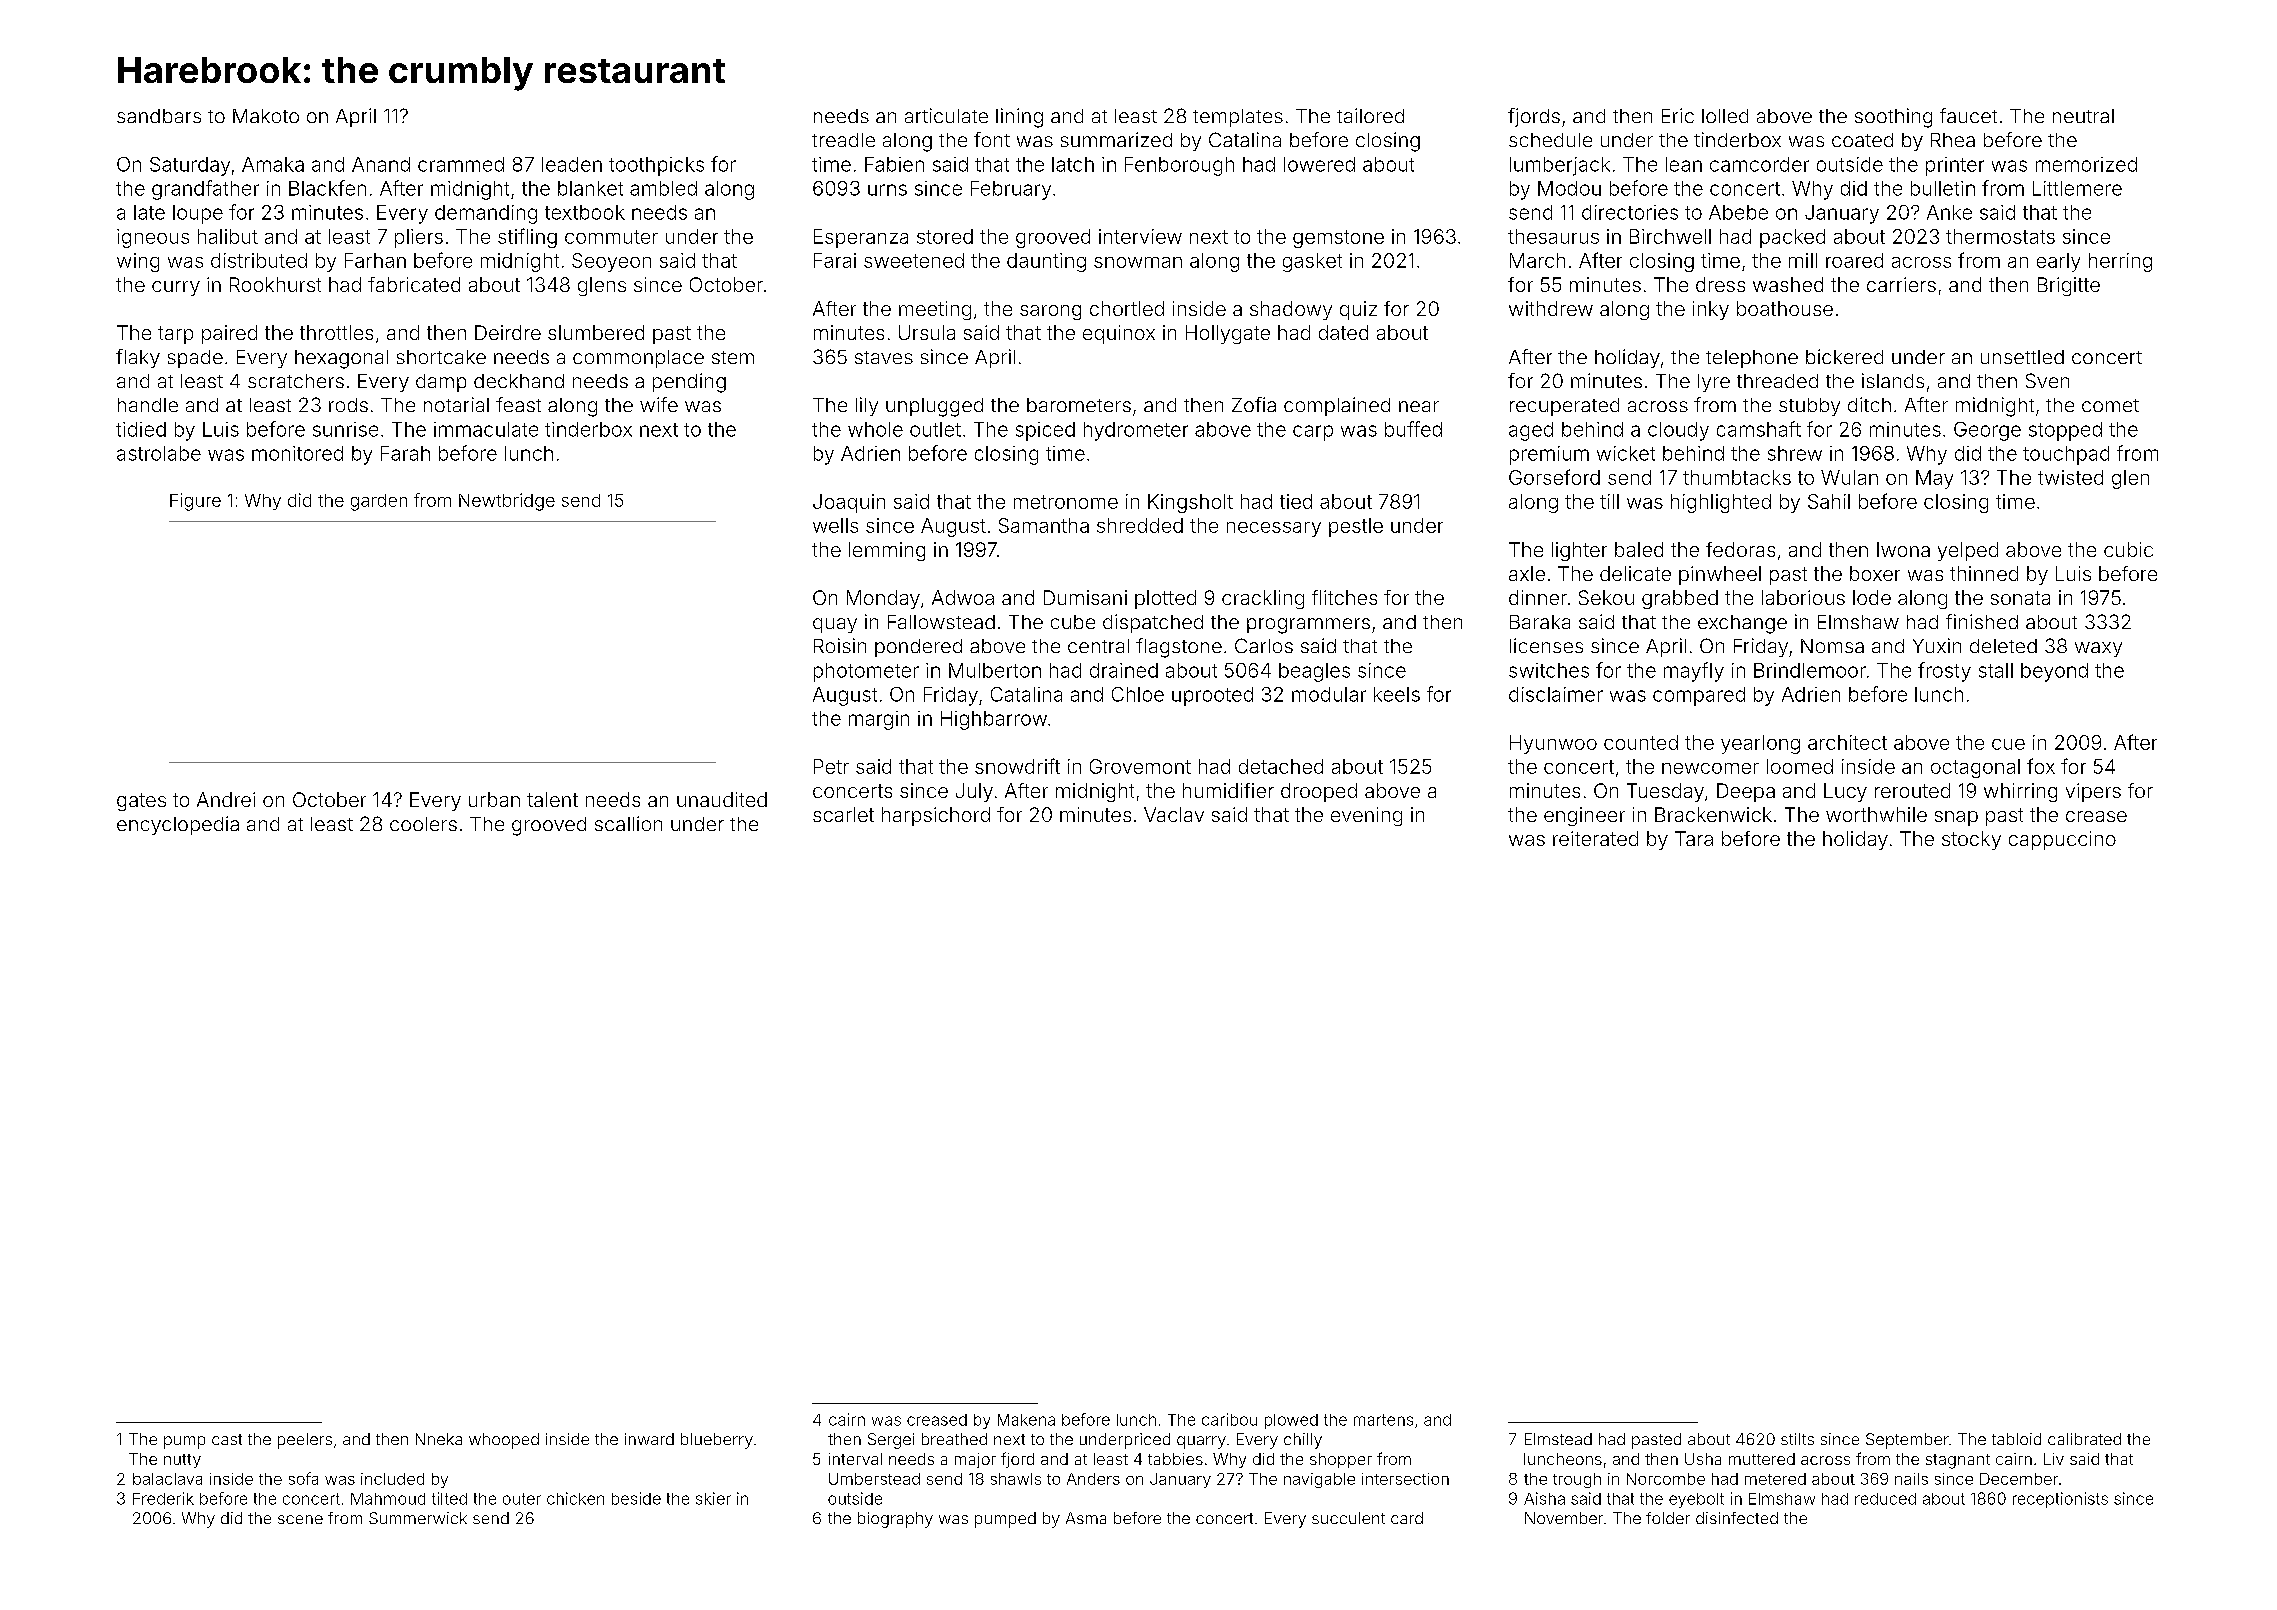 This image has height=1610, width=2277. I want to click on whooped, so click(504, 1441).
